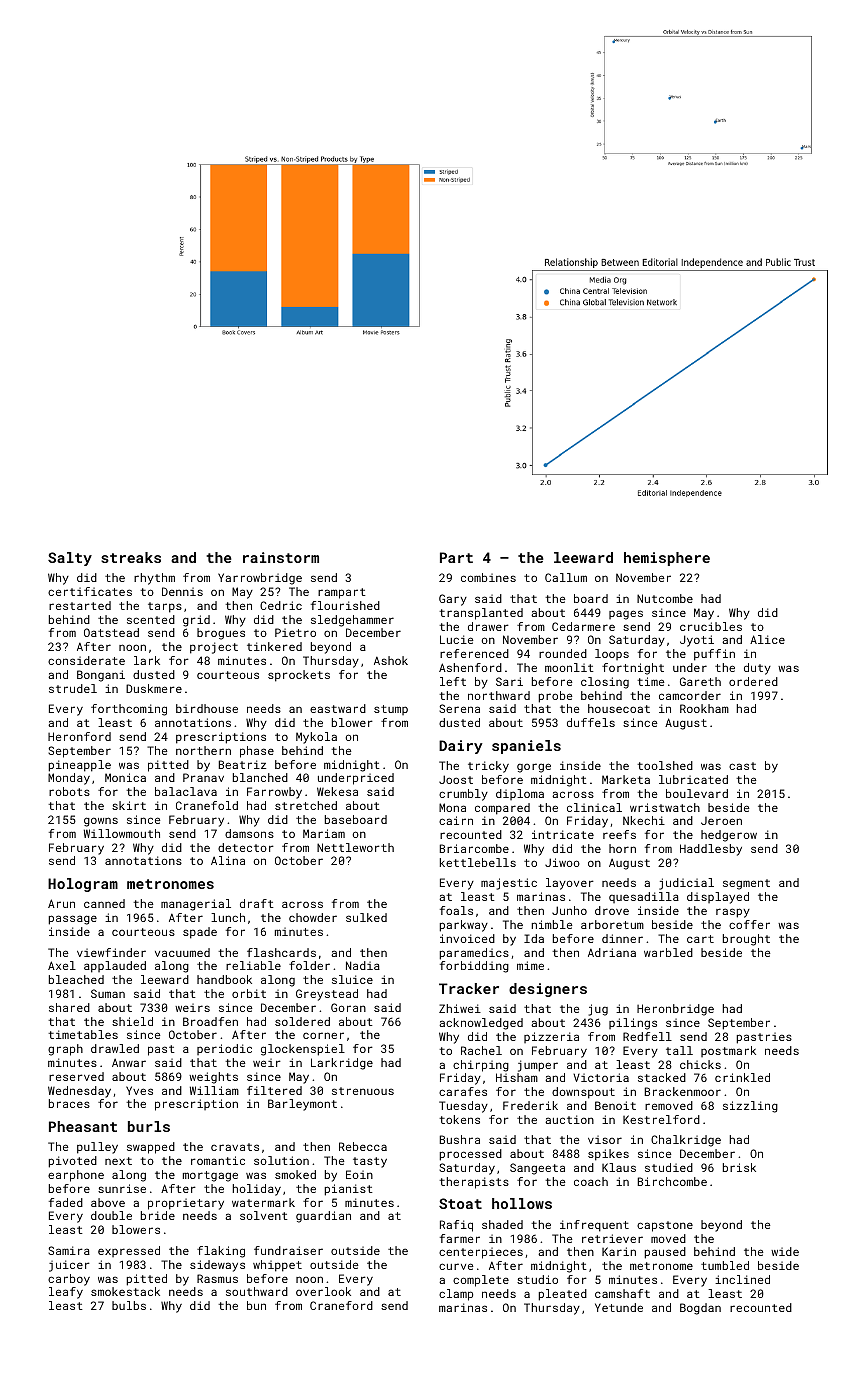 The width and height of the document is (849, 1400). I want to click on canned, so click(104, 903).
